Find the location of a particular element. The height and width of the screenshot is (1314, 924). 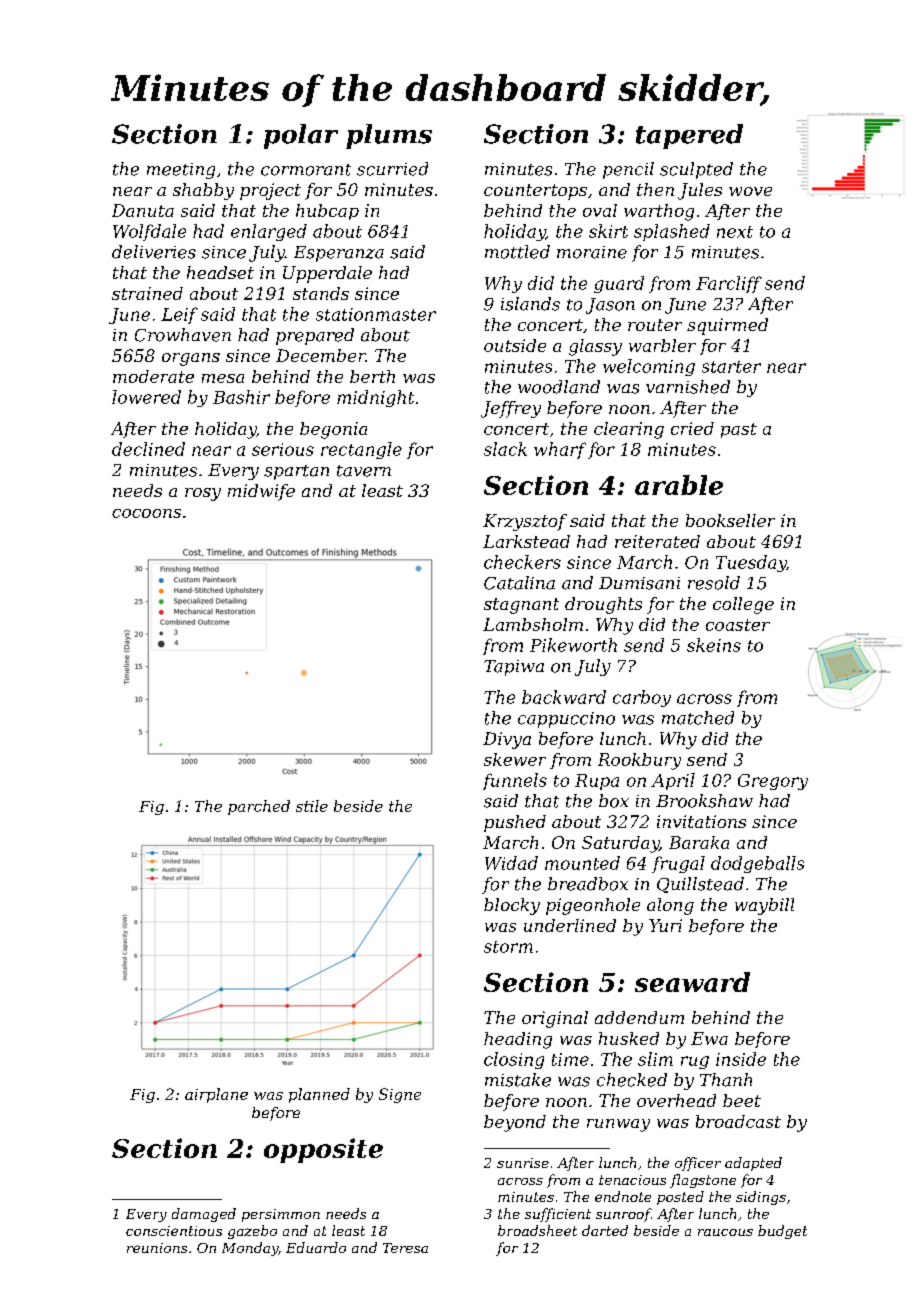

tapered is located at coordinates (689, 136).
